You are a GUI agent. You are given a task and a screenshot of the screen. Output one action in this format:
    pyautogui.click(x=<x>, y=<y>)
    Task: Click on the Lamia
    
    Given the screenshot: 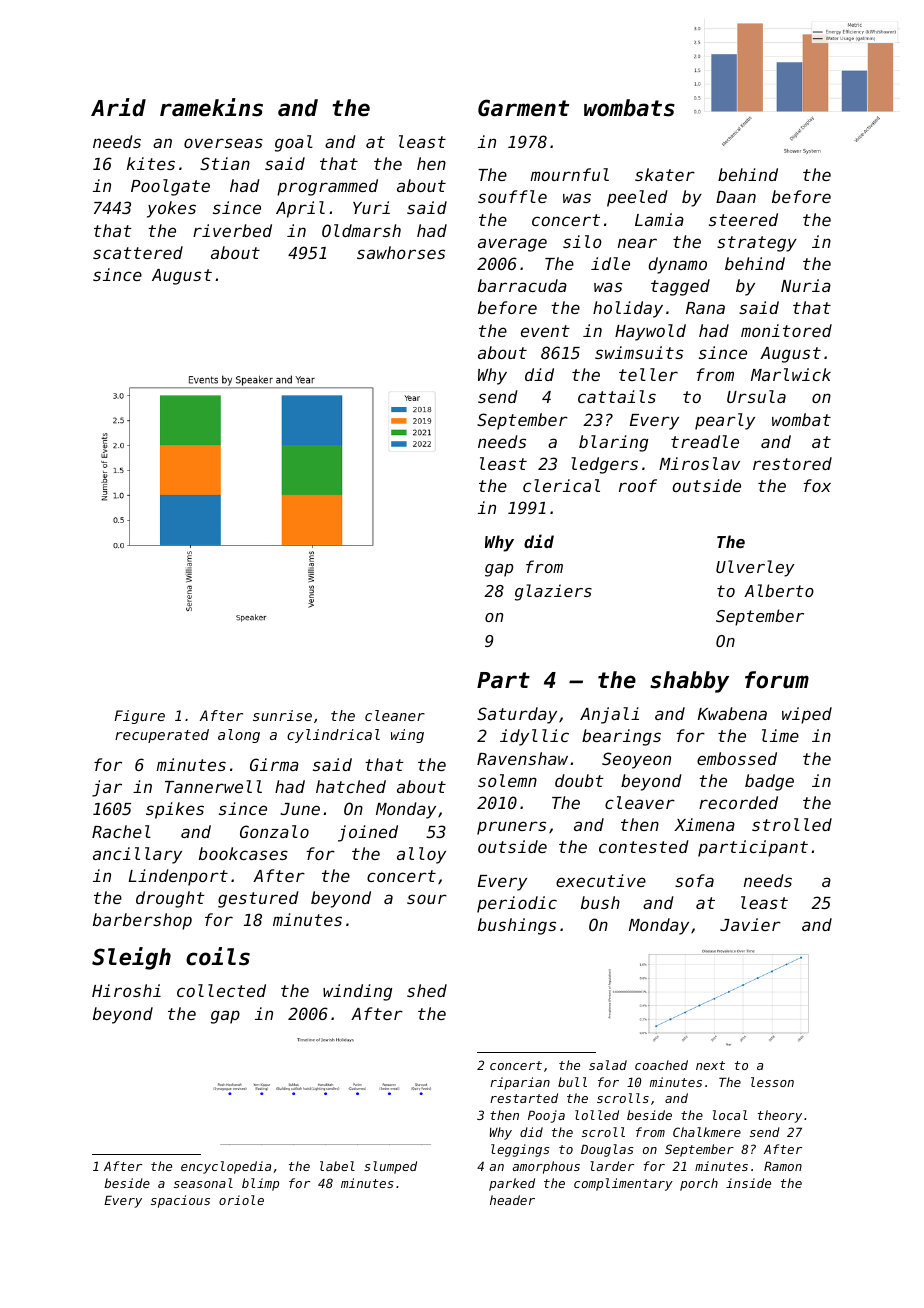 What is the action you would take?
    pyautogui.click(x=659, y=219)
